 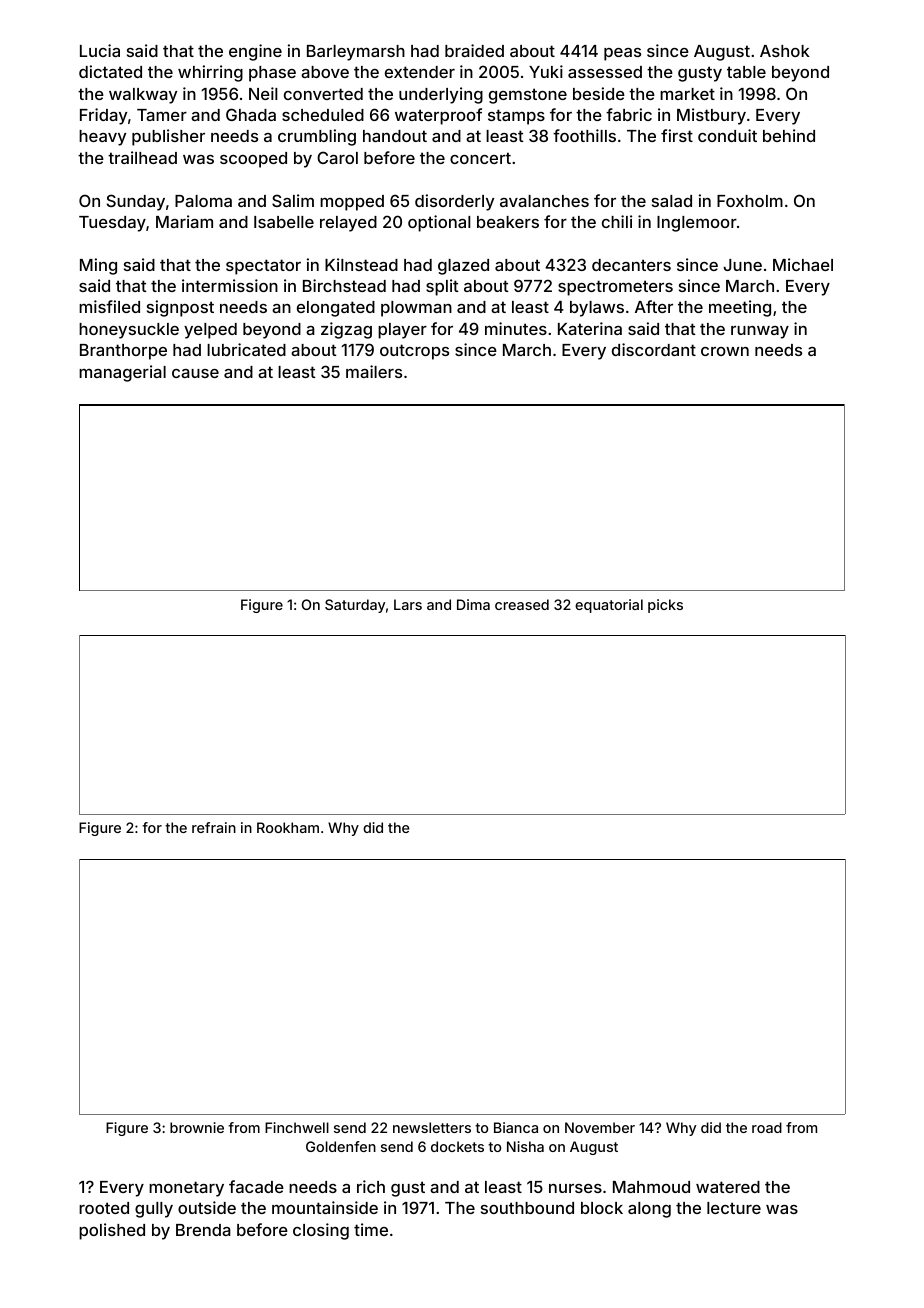 What do you see at coordinates (740, 308) in the screenshot?
I see `meeting` at bounding box center [740, 308].
